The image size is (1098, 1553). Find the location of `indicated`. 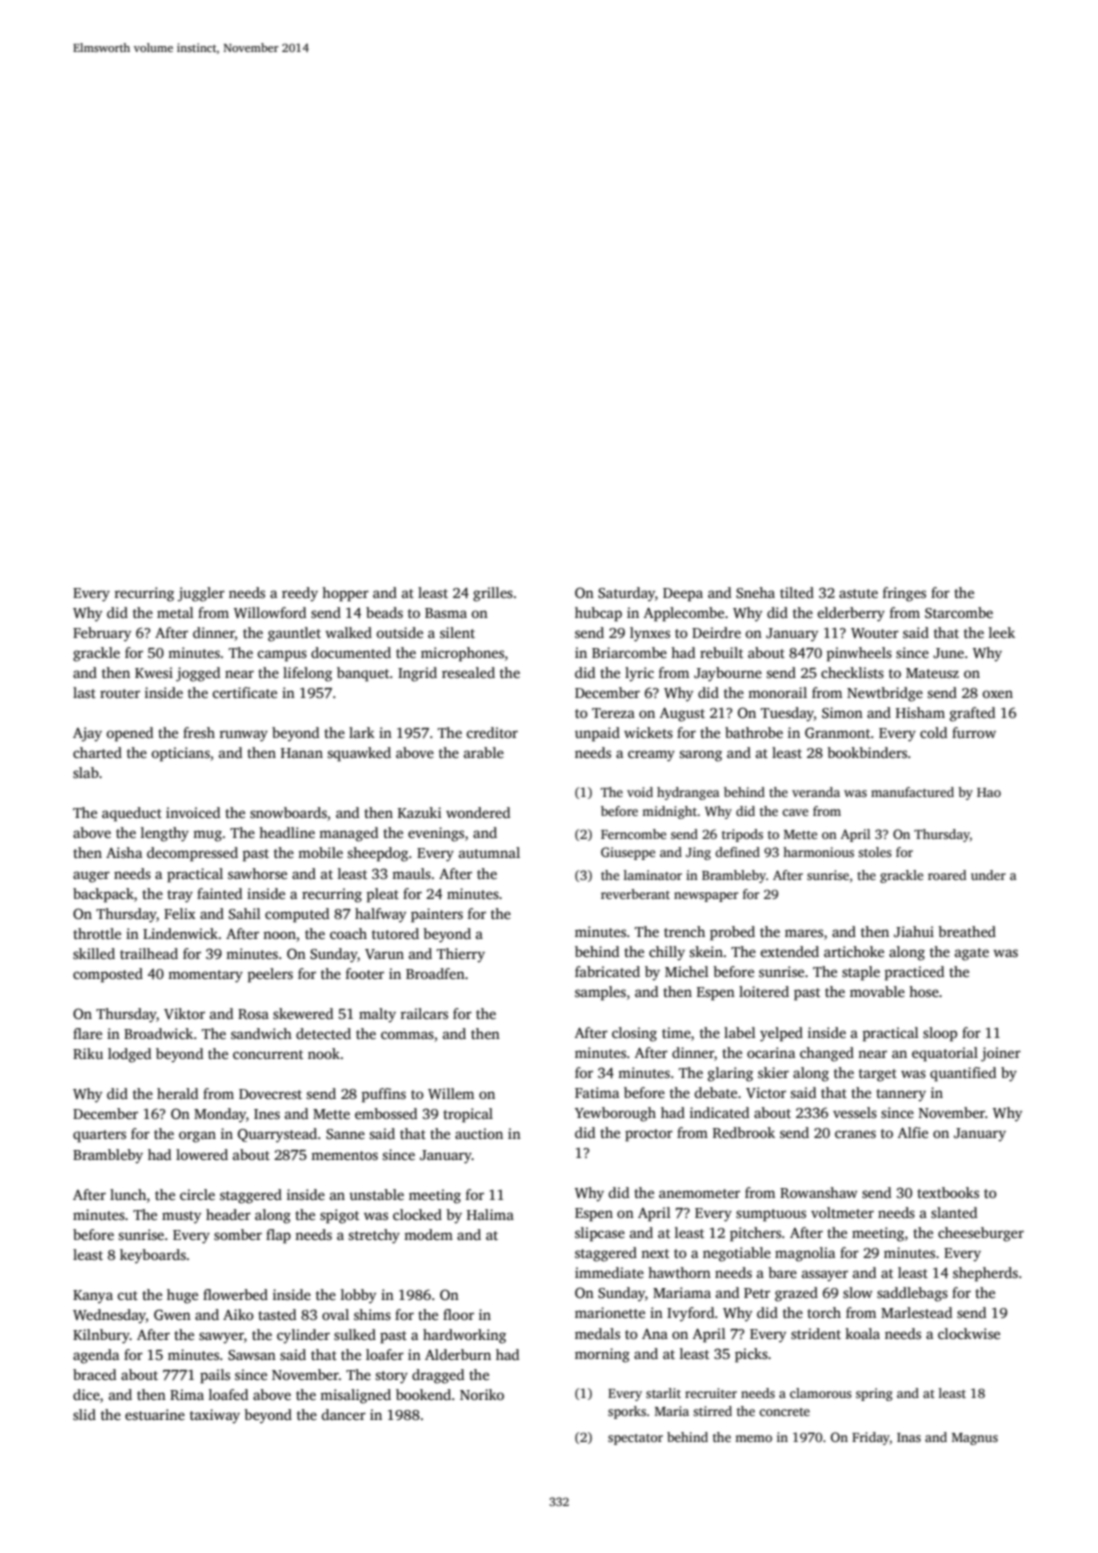

indicated is located at coordinates (719, 1112).
